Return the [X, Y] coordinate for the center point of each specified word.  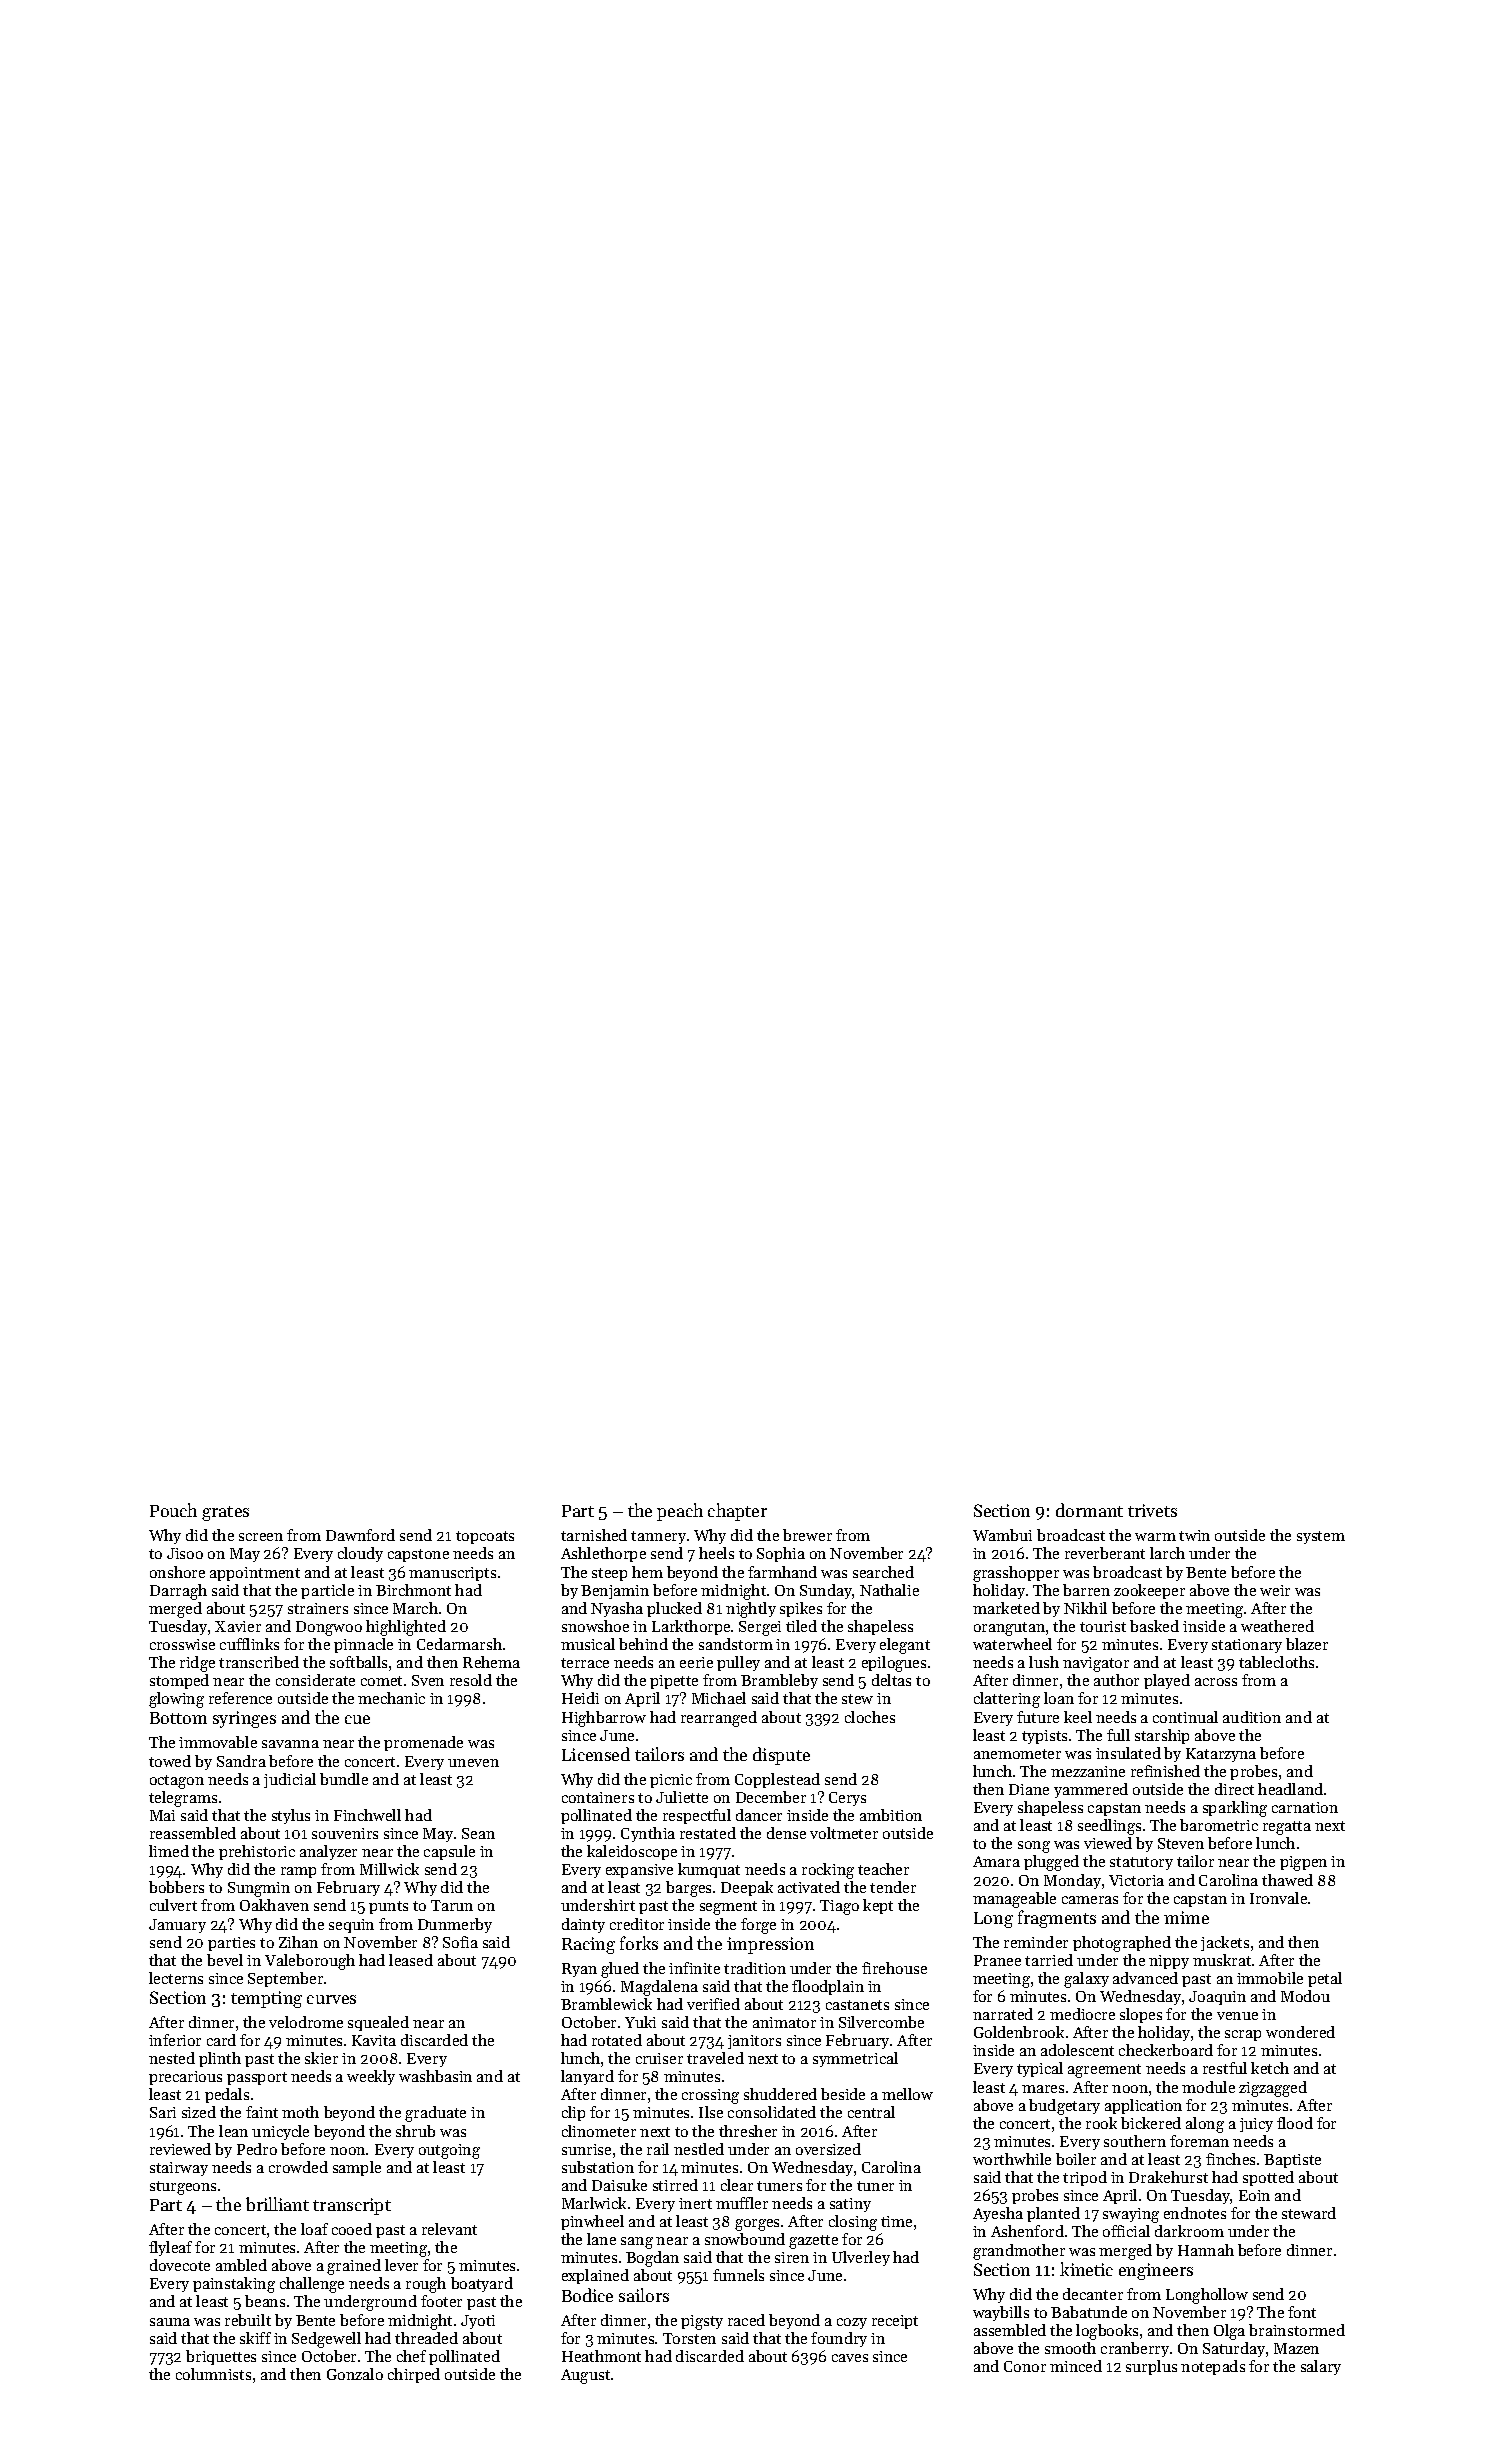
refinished [1165, 1771]
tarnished [594, 1535]
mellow [907, 2094]
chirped [414, 2375]
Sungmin [259, 1889]
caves [850, 2358]
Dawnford [360, 1535]
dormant [1089, 1510]
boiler [1076, 2159]
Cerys [847, 1799]
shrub [415, 2131]
